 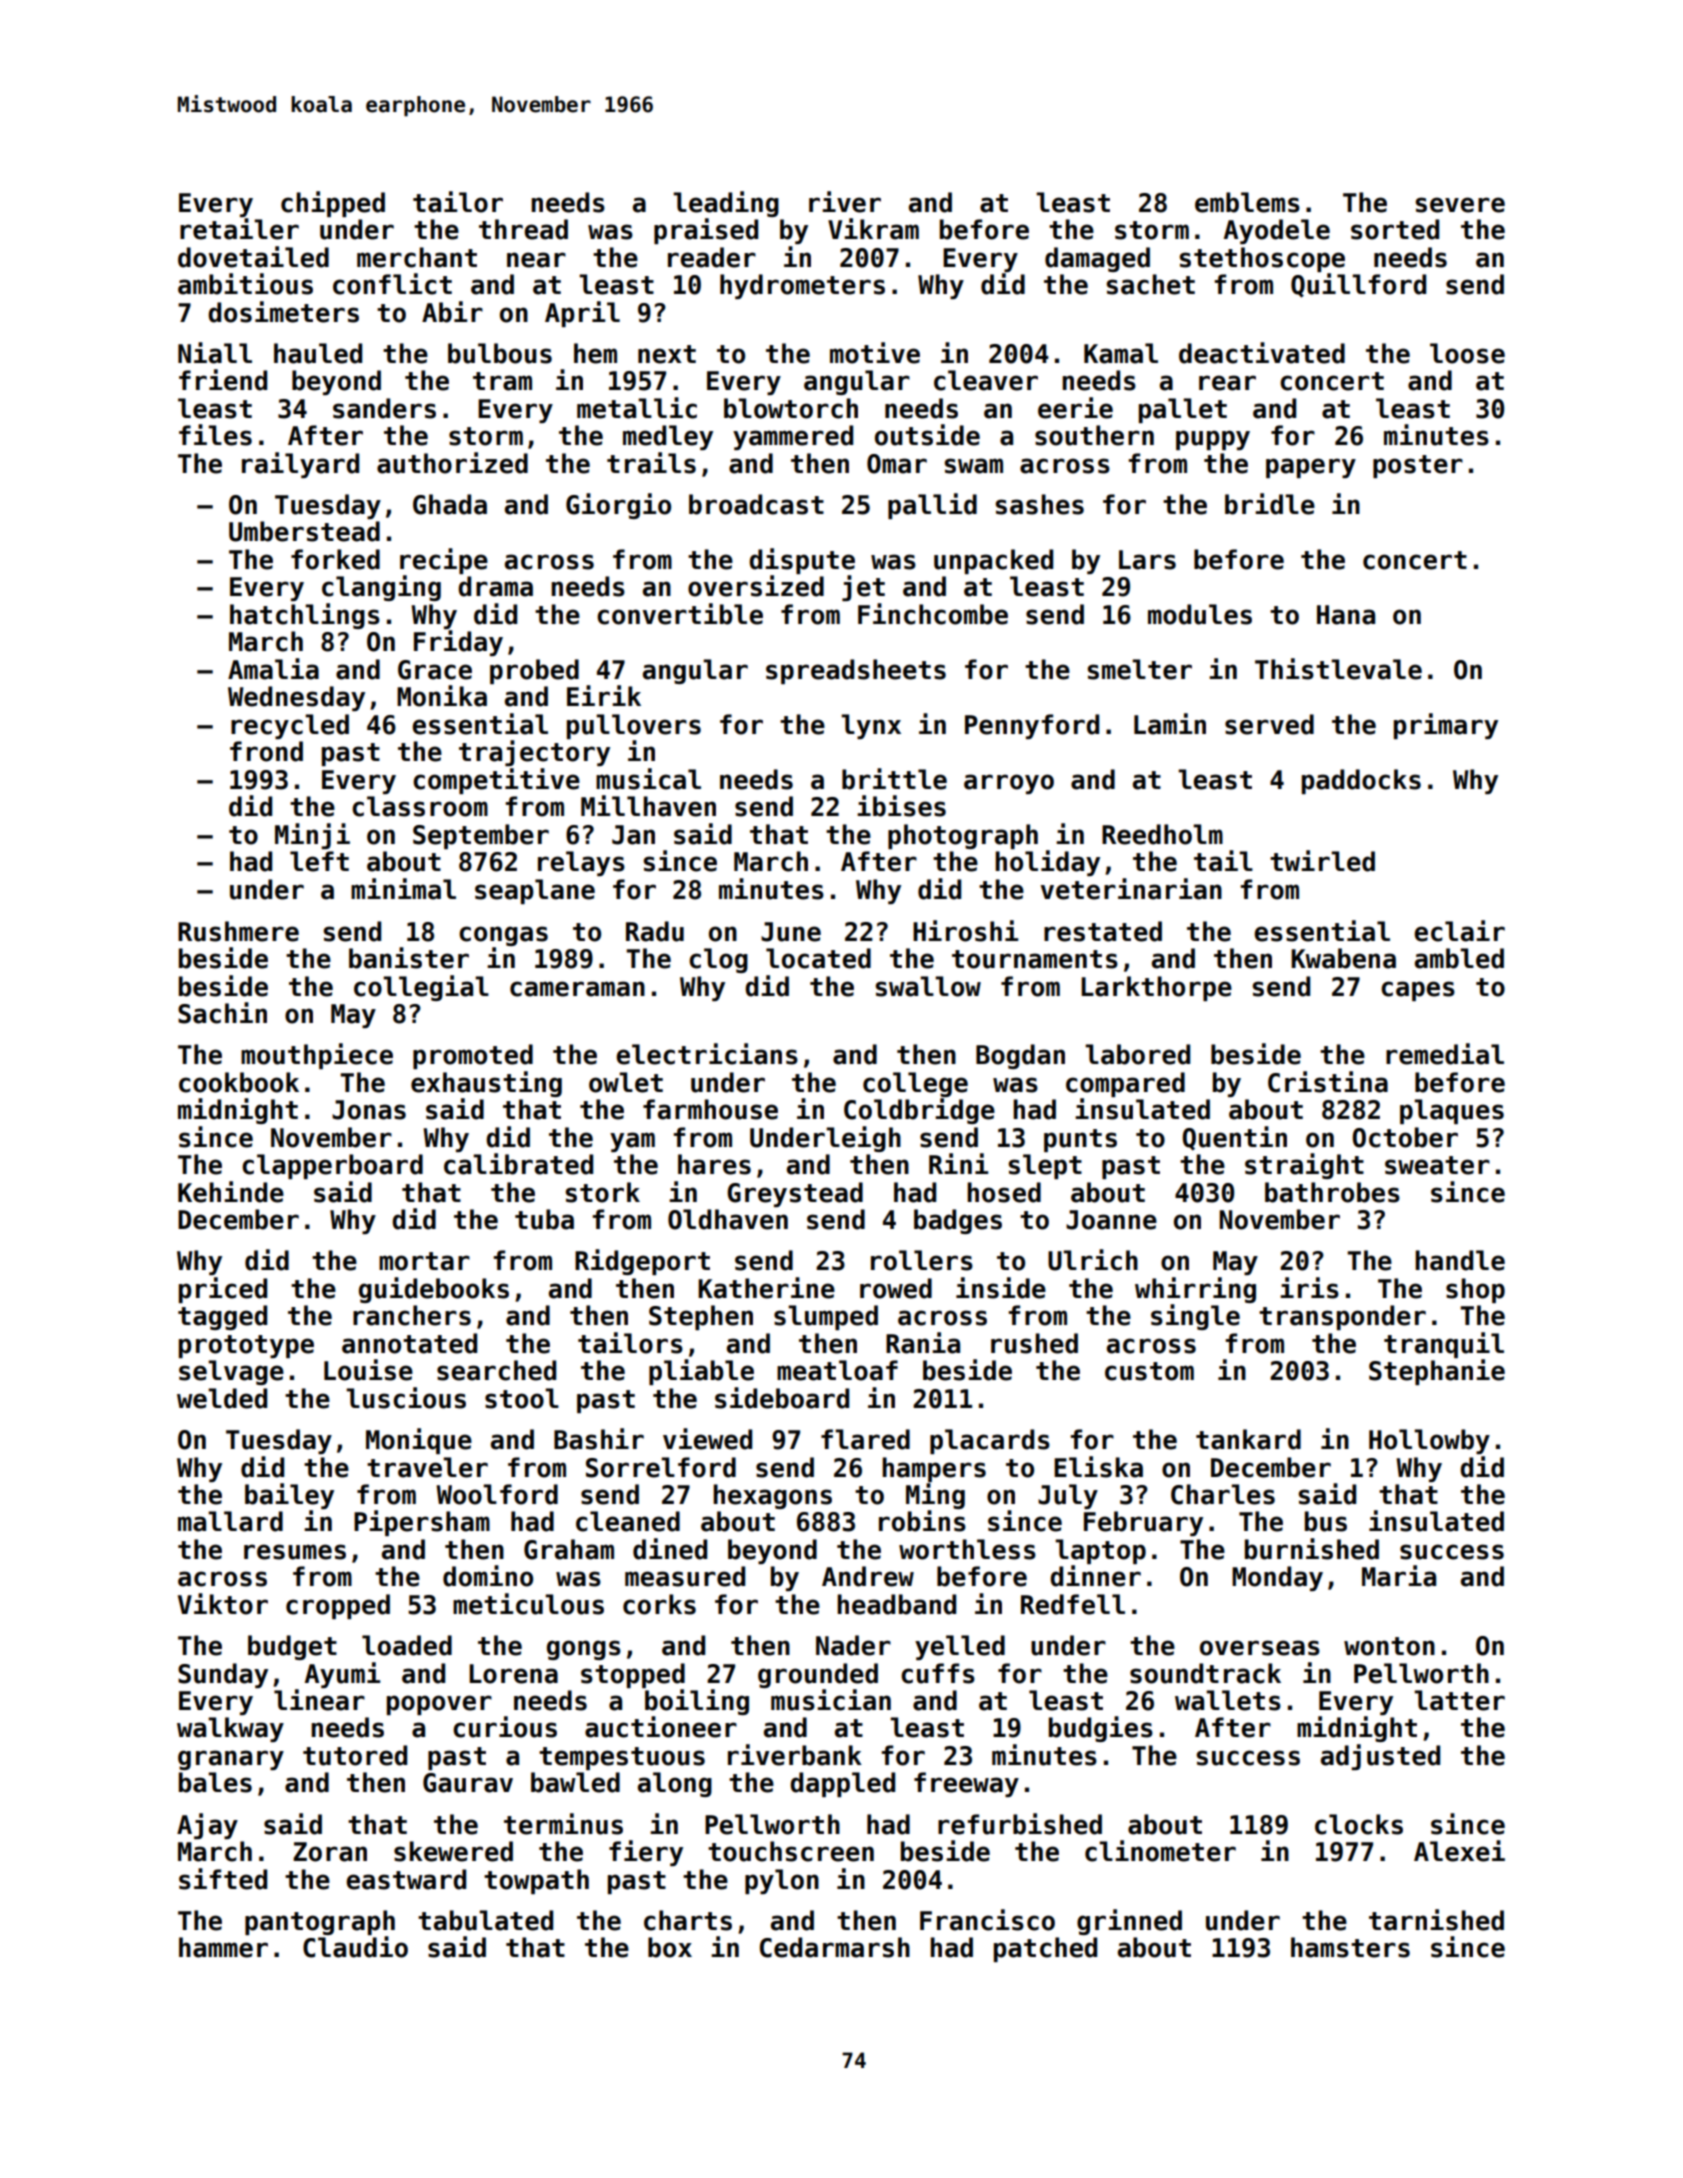 What do you see at coordinates (718, 960) in the document?
I see `clog` at bounding box center [718, 960].
